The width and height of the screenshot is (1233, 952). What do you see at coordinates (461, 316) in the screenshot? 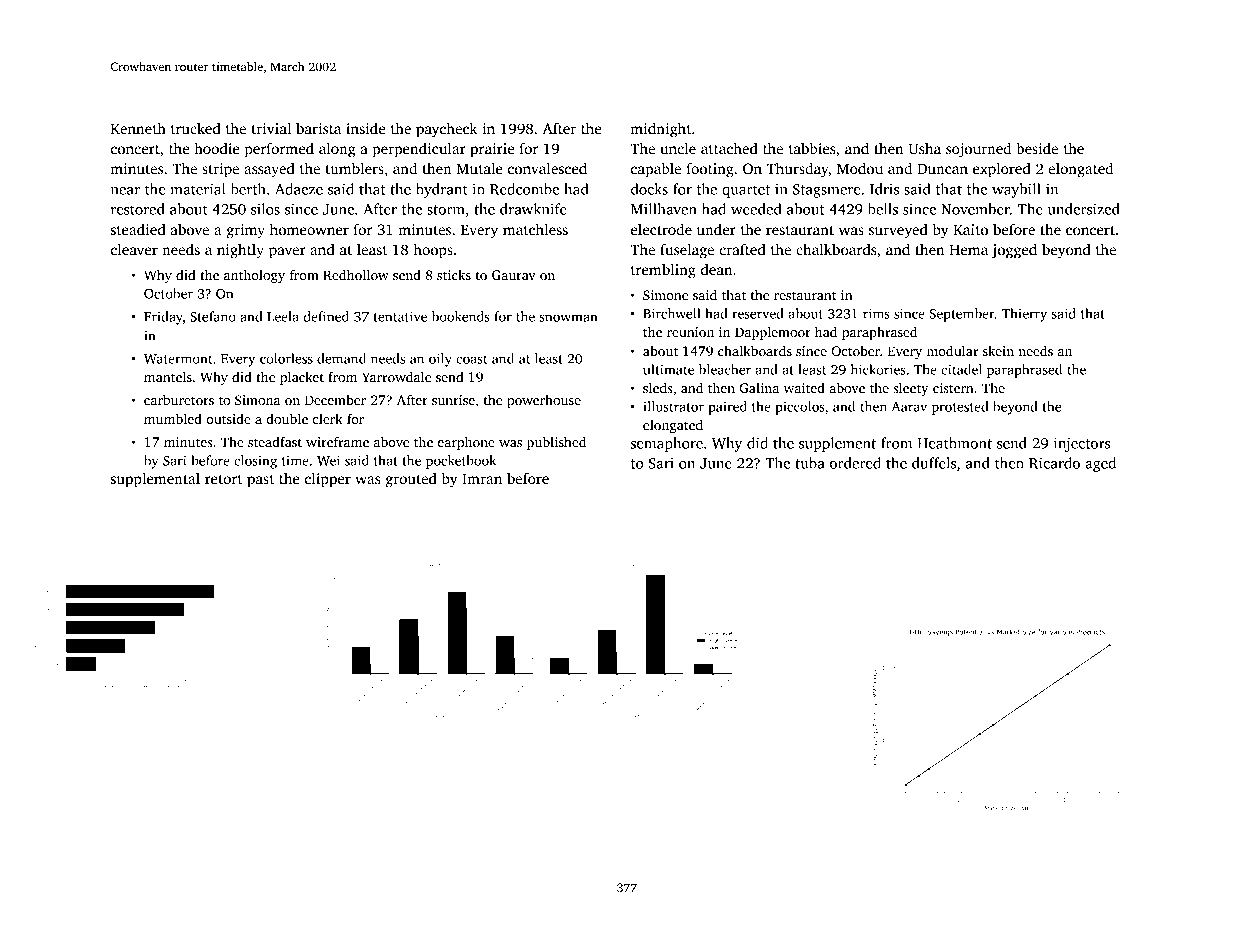
I see `bookends` at bounding box center [461, 316].
